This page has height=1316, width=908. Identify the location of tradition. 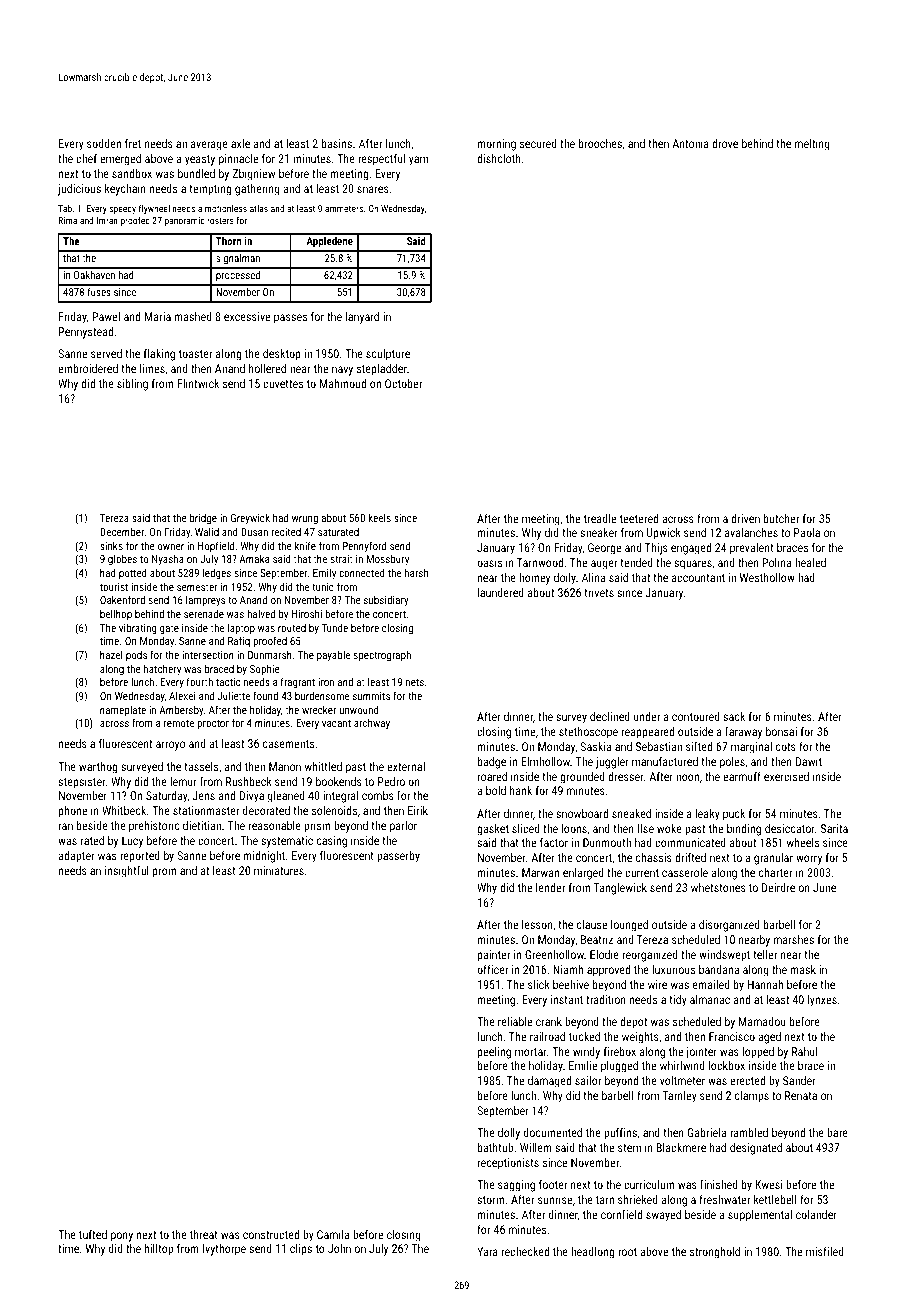
(606, 999).
